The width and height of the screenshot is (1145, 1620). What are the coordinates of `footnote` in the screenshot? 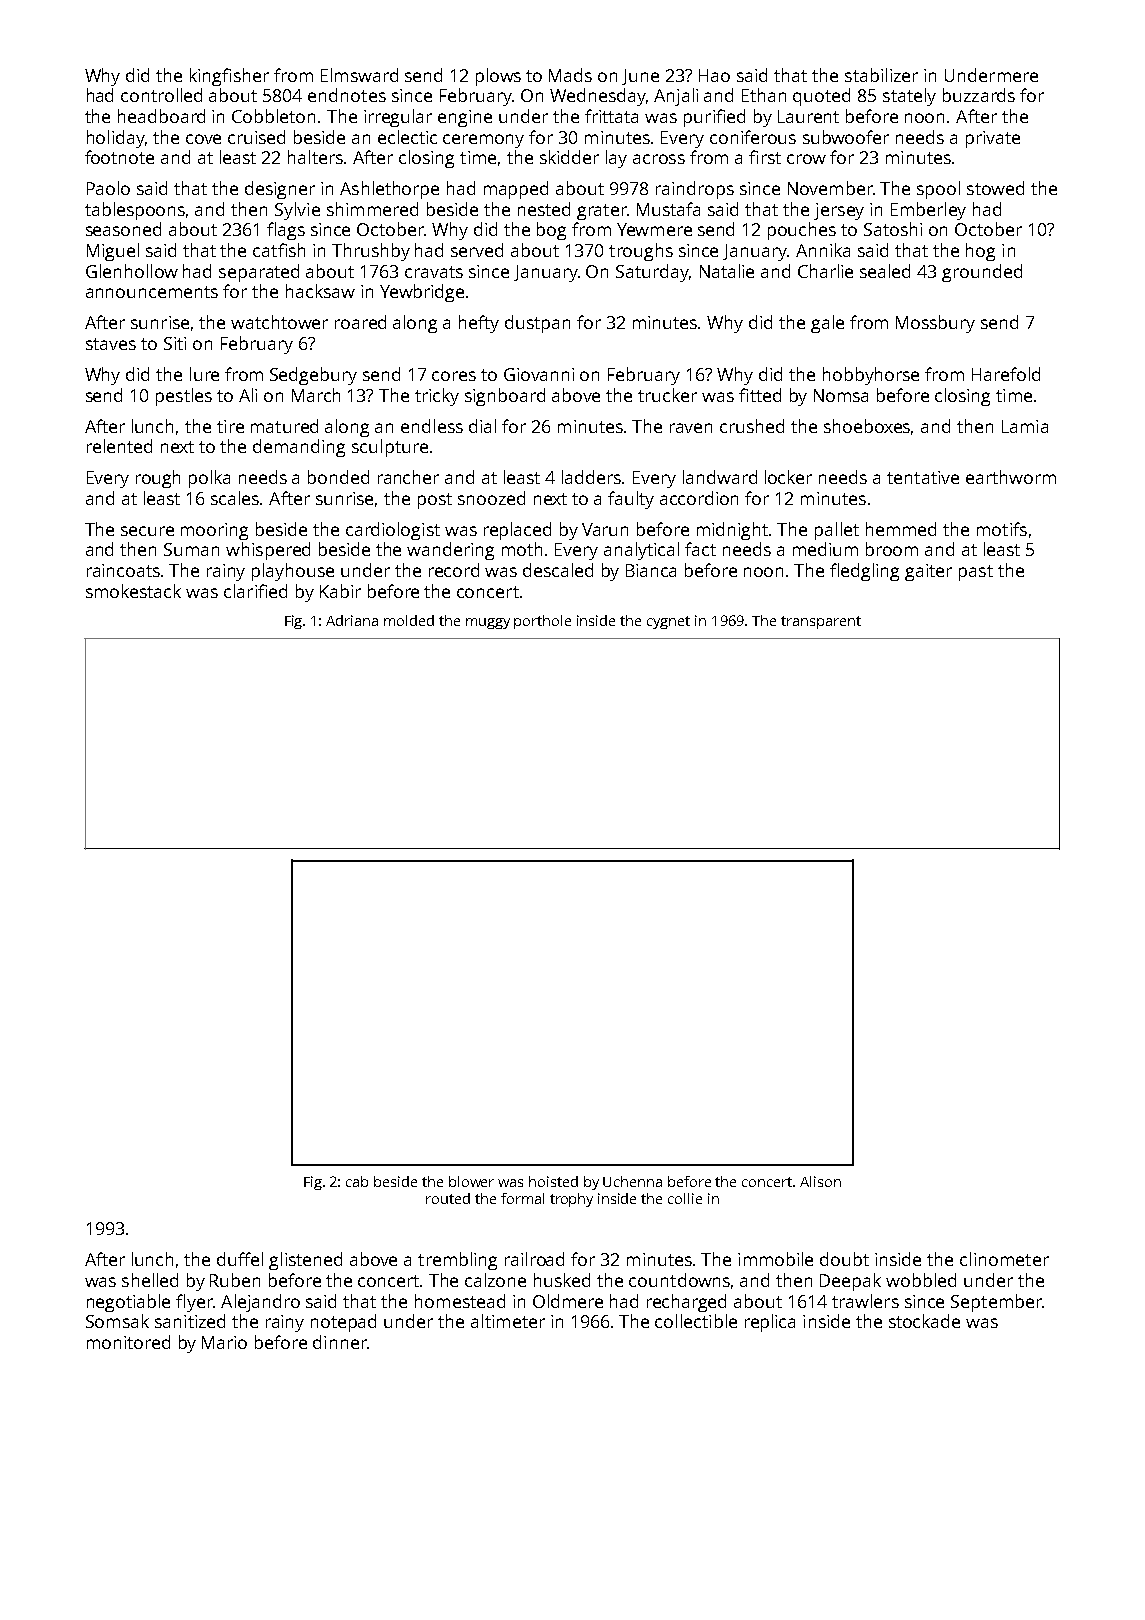 It's located at (119, 157).
